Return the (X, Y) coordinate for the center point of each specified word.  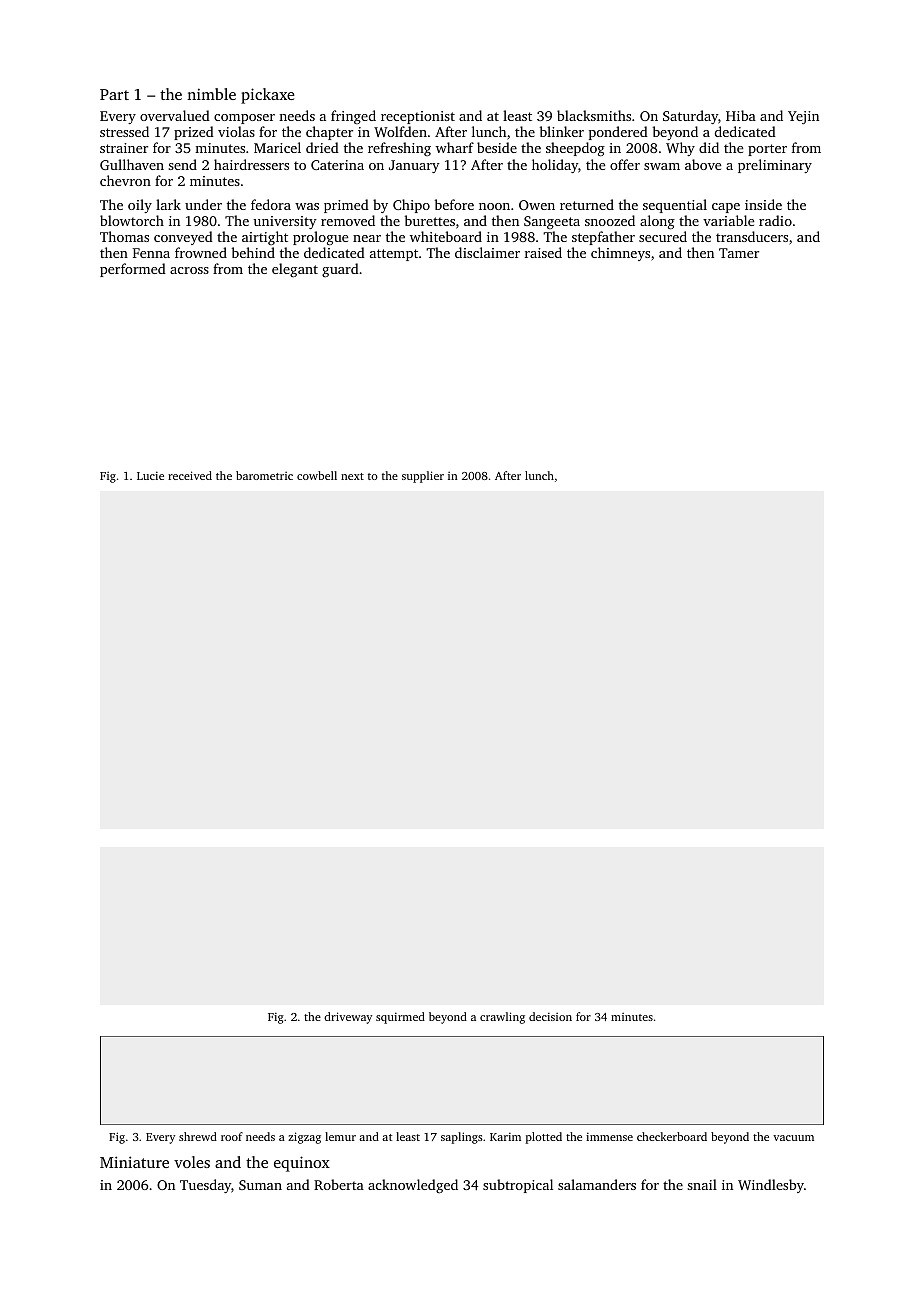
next (352, 476)
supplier (423, 477)
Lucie (150, 476)
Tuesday (205, 1186)
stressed (124, 131)
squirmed (400, 1018)
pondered (618, 133)
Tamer (739, 253)
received (190, 475)
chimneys (620, 254)
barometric (264, 475)
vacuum (793, 1138)
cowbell (317, 475)
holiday (555, 166)
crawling (502, 1018)
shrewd (198, 1136)
